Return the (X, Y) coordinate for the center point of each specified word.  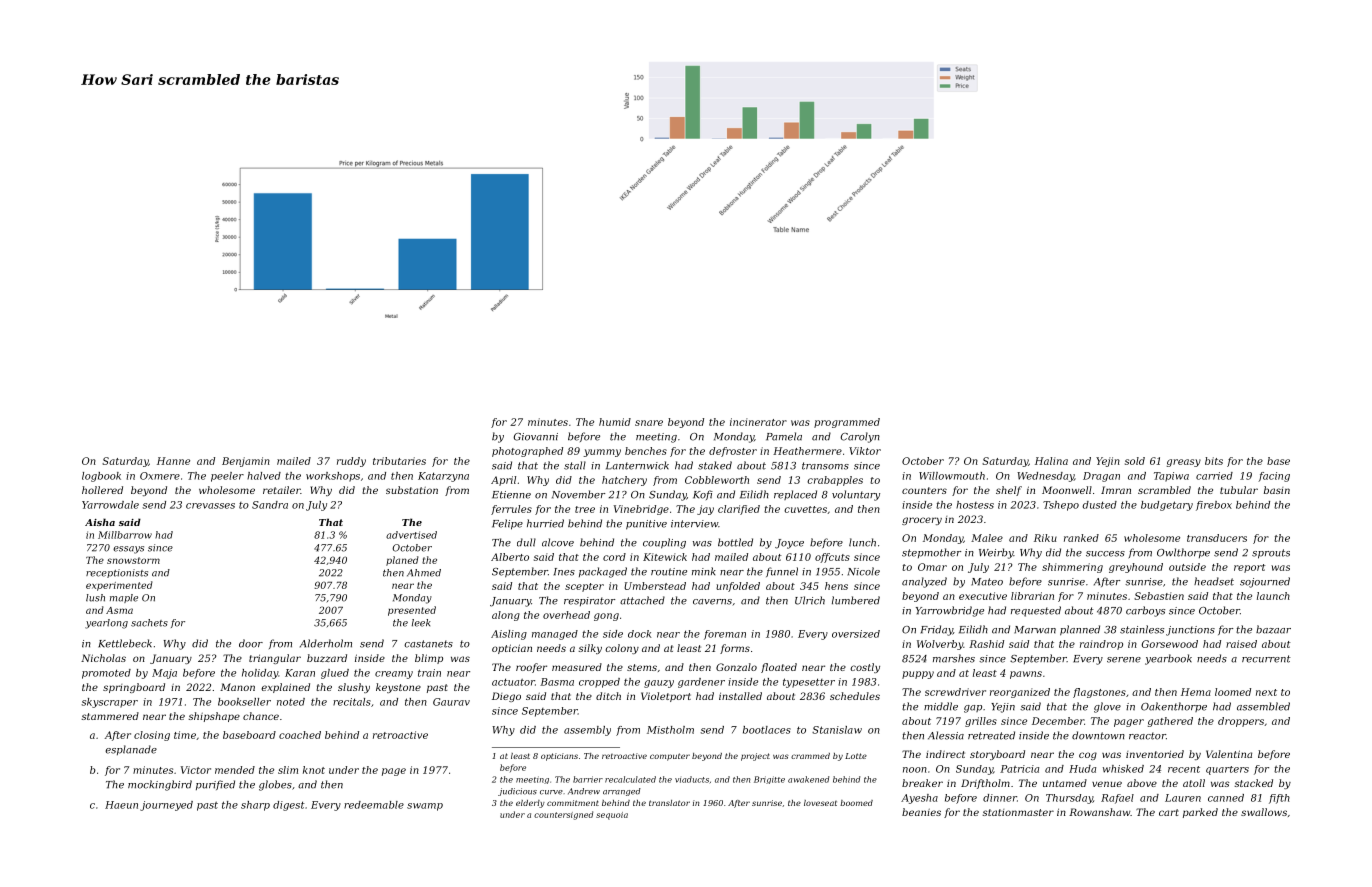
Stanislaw (837, 730)
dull (526, 542)
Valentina (1229, 754)
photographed (527, 452)
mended (235, 770)
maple (124, 598)
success (1105, 554)
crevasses (210, 506)
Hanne (173, 461)
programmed (847, 423)
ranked (1081, 538)
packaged (603, 572)
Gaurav (451, 702)
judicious (517, 792)
